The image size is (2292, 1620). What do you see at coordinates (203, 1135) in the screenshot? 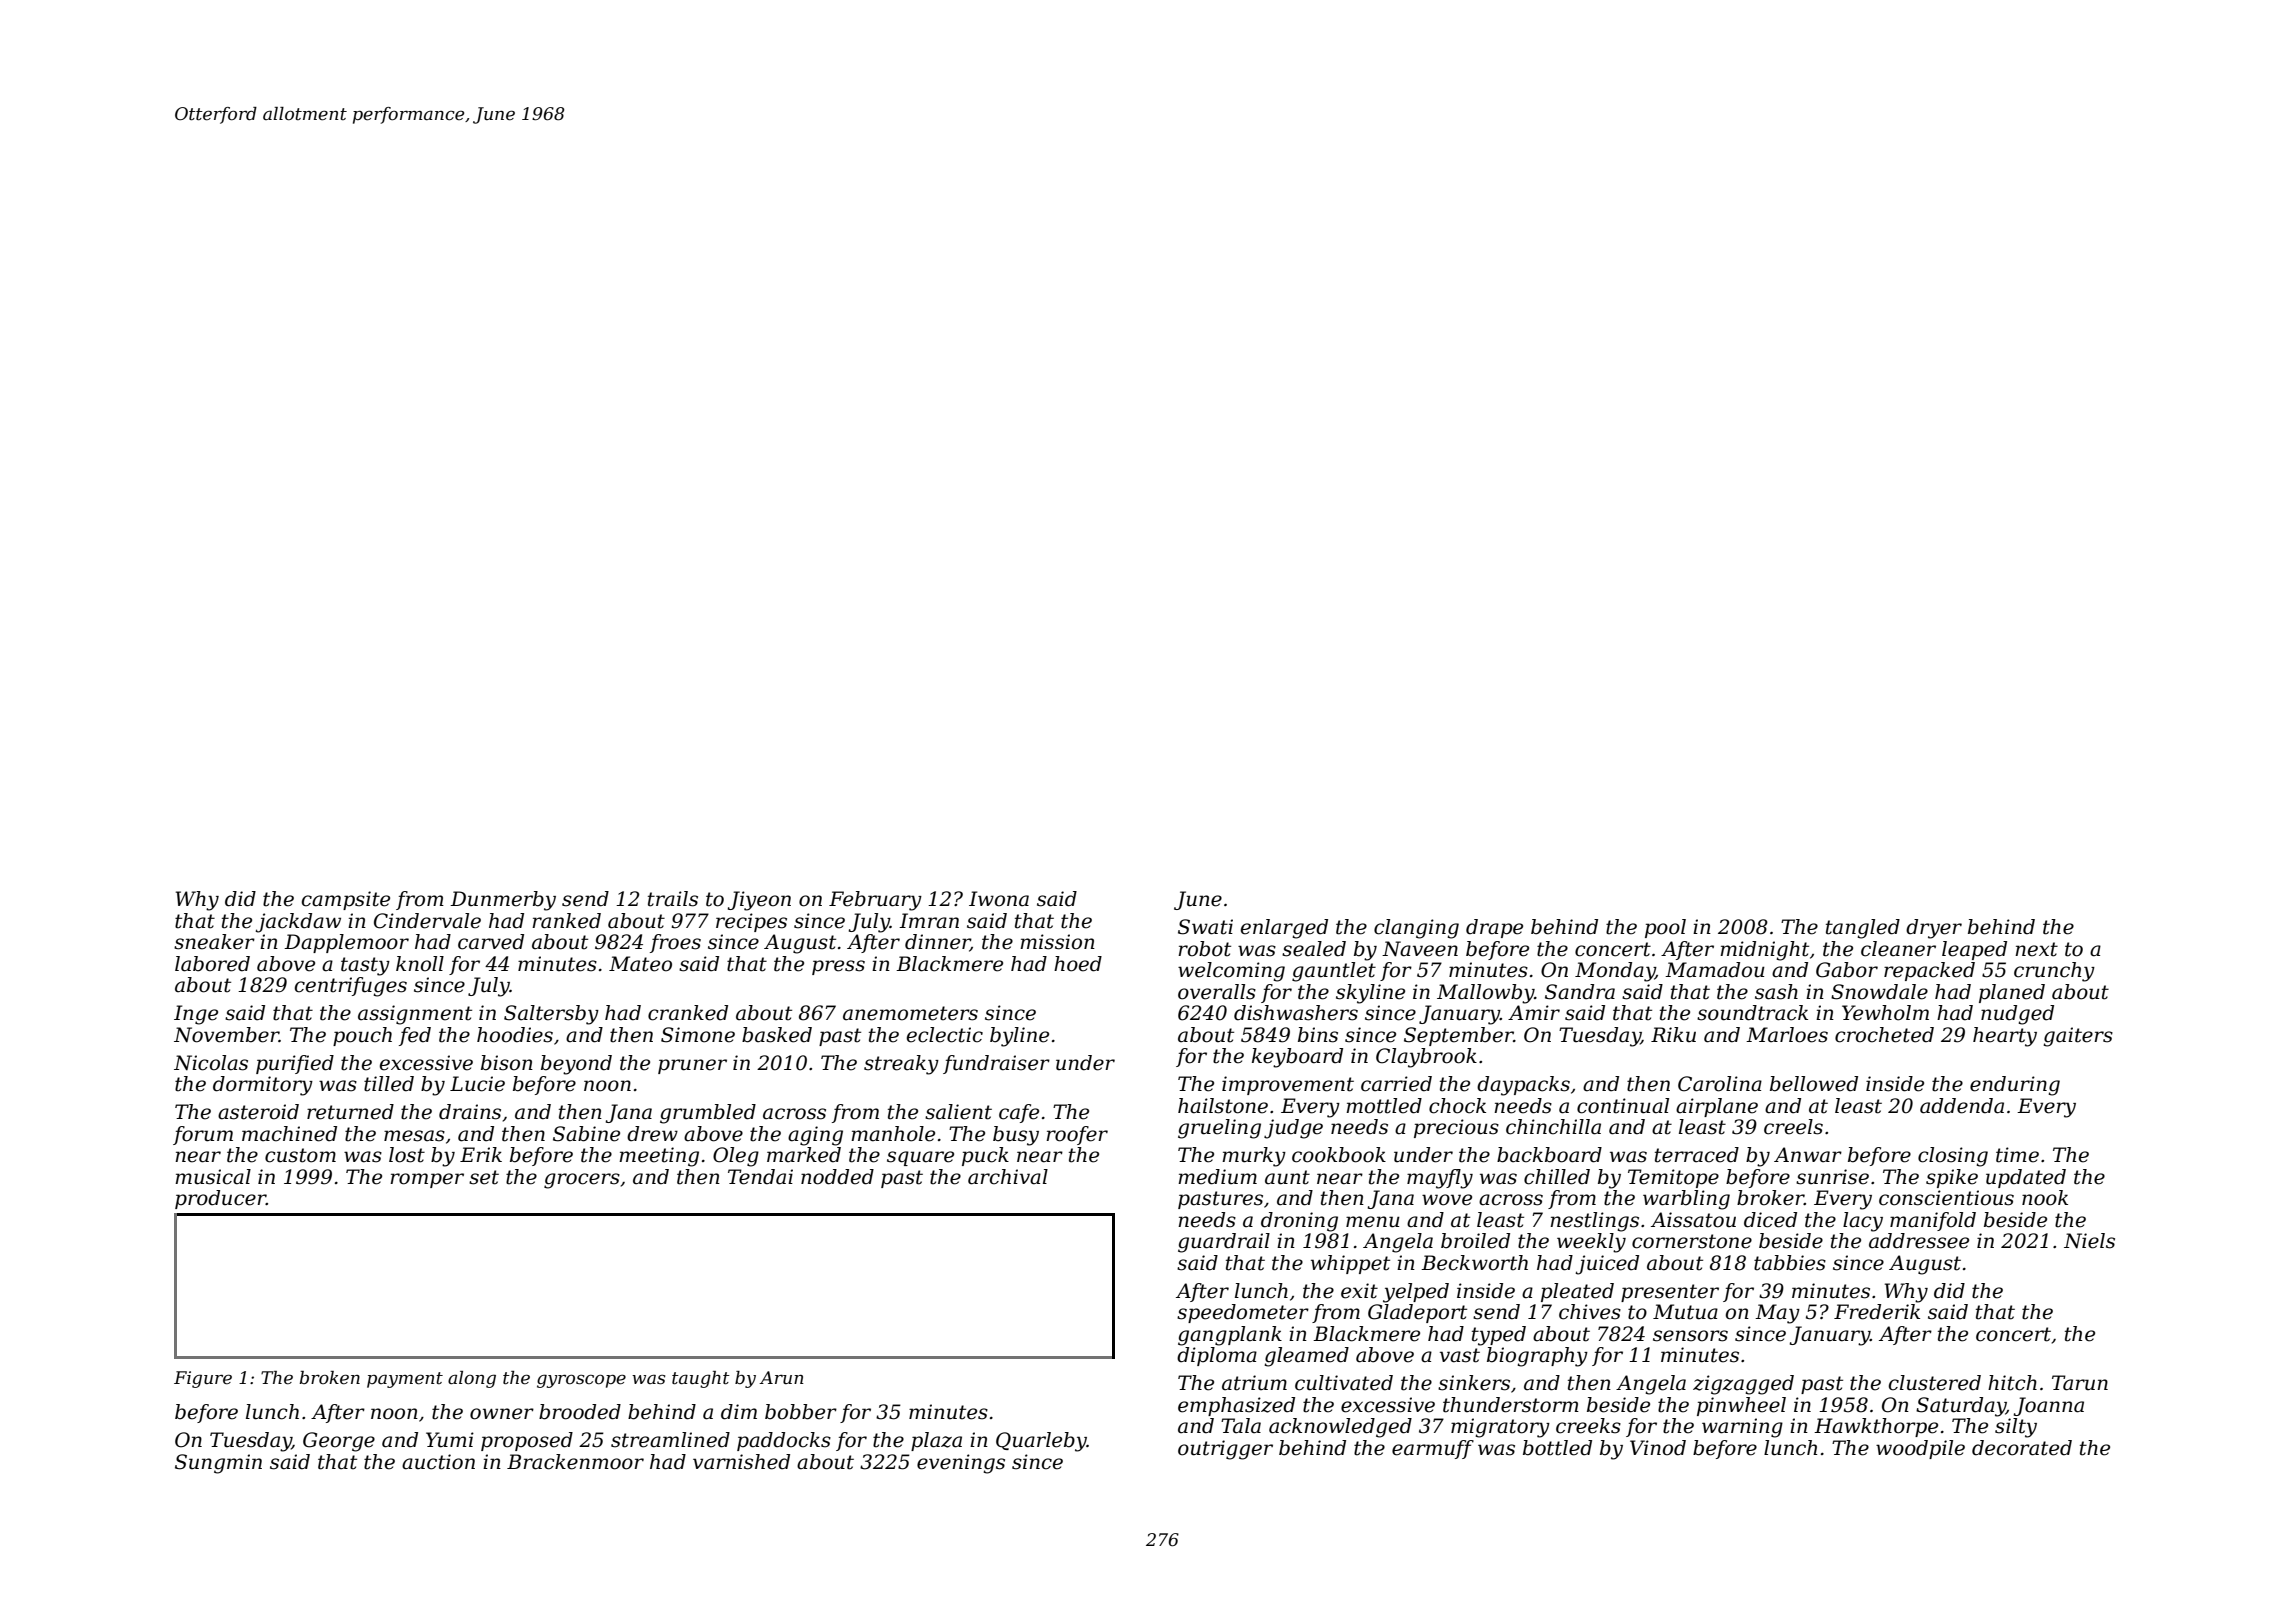
I see `forum` at bounding box center [203, 1135].
